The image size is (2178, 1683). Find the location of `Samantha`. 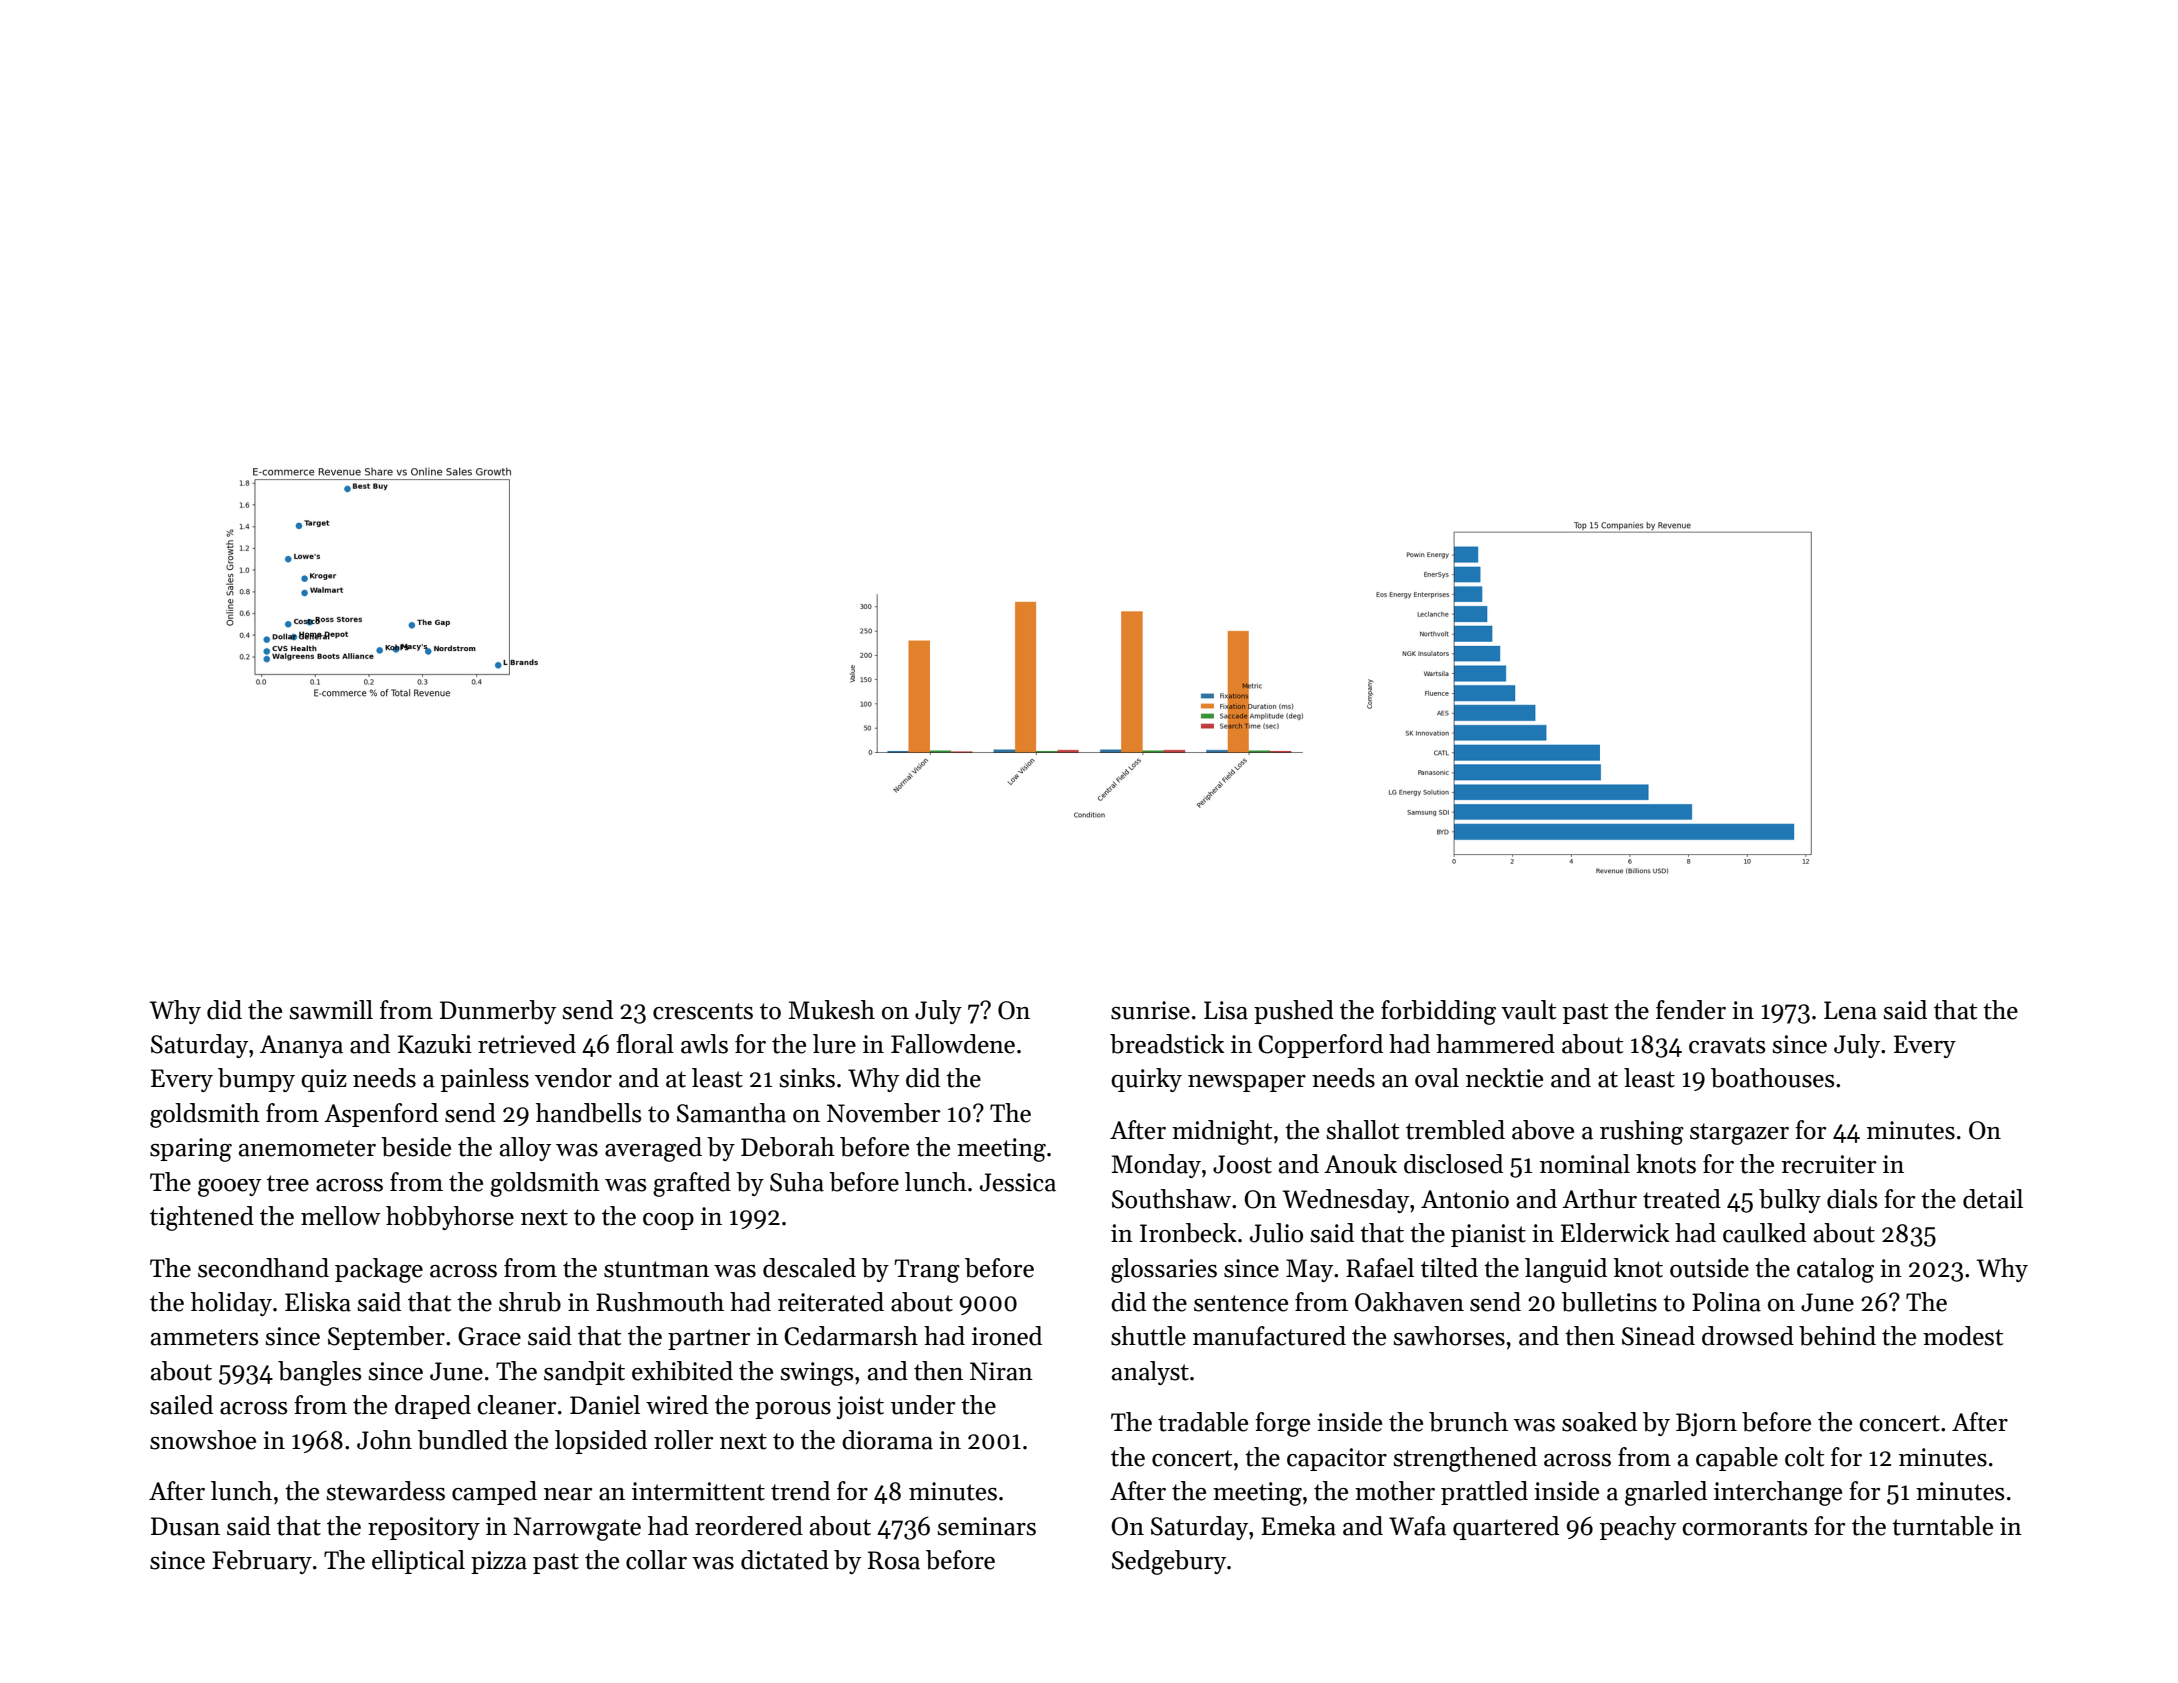

Samantha is located at coordinates (731, 1113).
